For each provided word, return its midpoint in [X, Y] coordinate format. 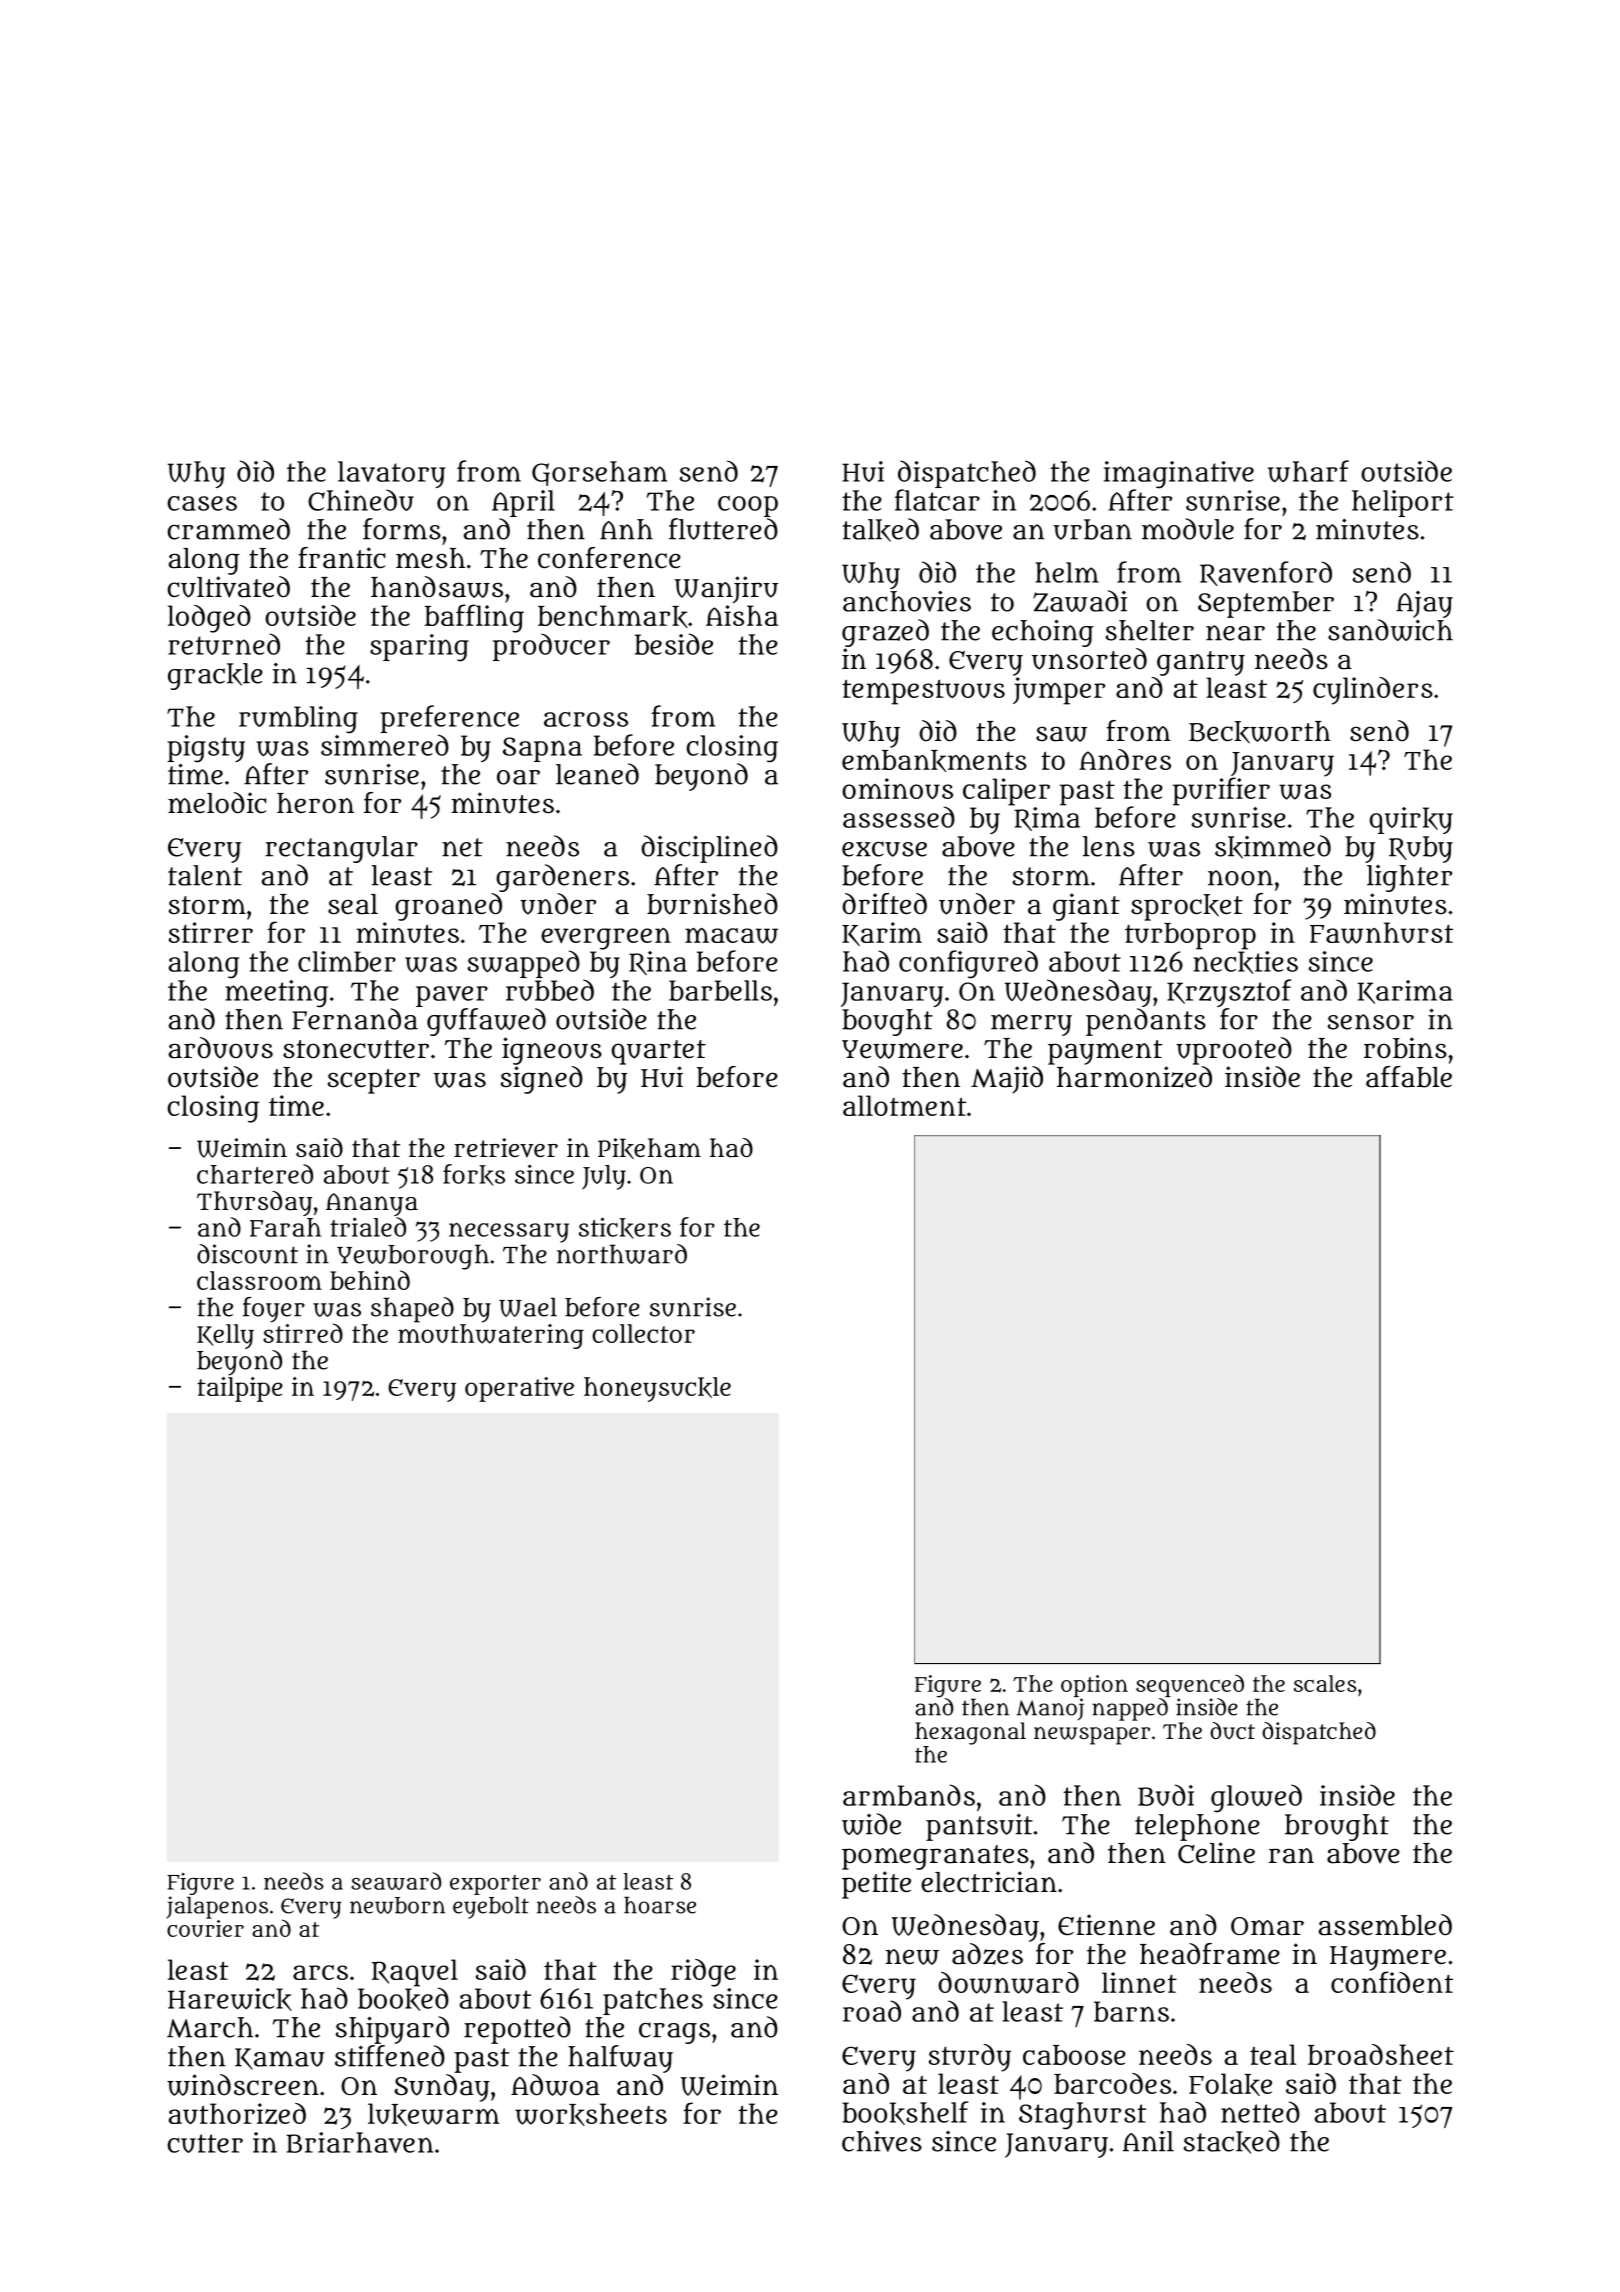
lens [1109, 846]
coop [748, 506]
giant [1086, 907]
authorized [237, 2113]
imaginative [1179, 475]
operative [519, 1389]
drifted [884, 904]
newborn [397, 1905]
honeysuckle [657, 1389]
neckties [1245, 962]
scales [1325, 1683]
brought [1337, 1827]
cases [202, 503]
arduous [220, 1048]
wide [871, 1824]
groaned [448, 907]
